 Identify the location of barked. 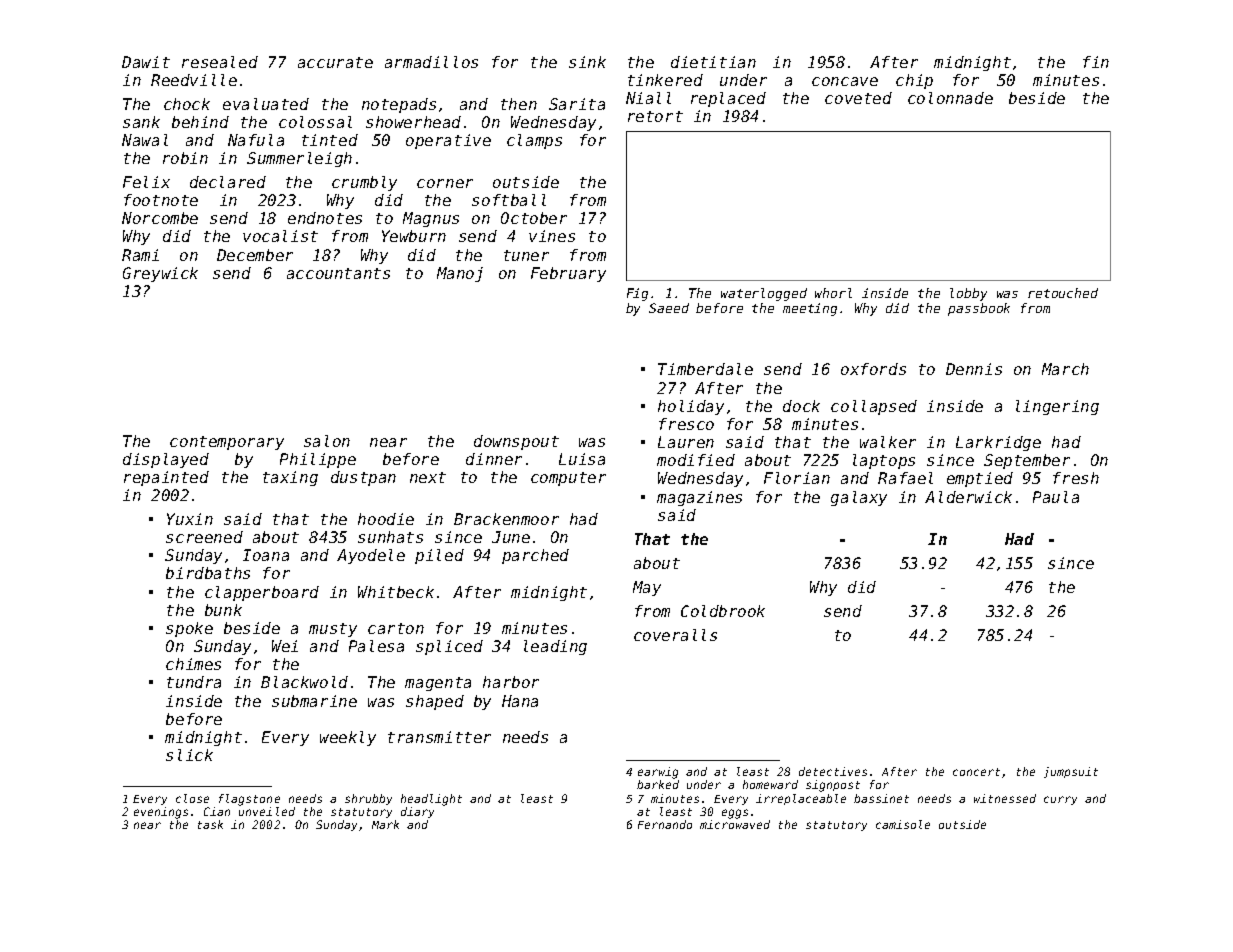
(658, 784).
